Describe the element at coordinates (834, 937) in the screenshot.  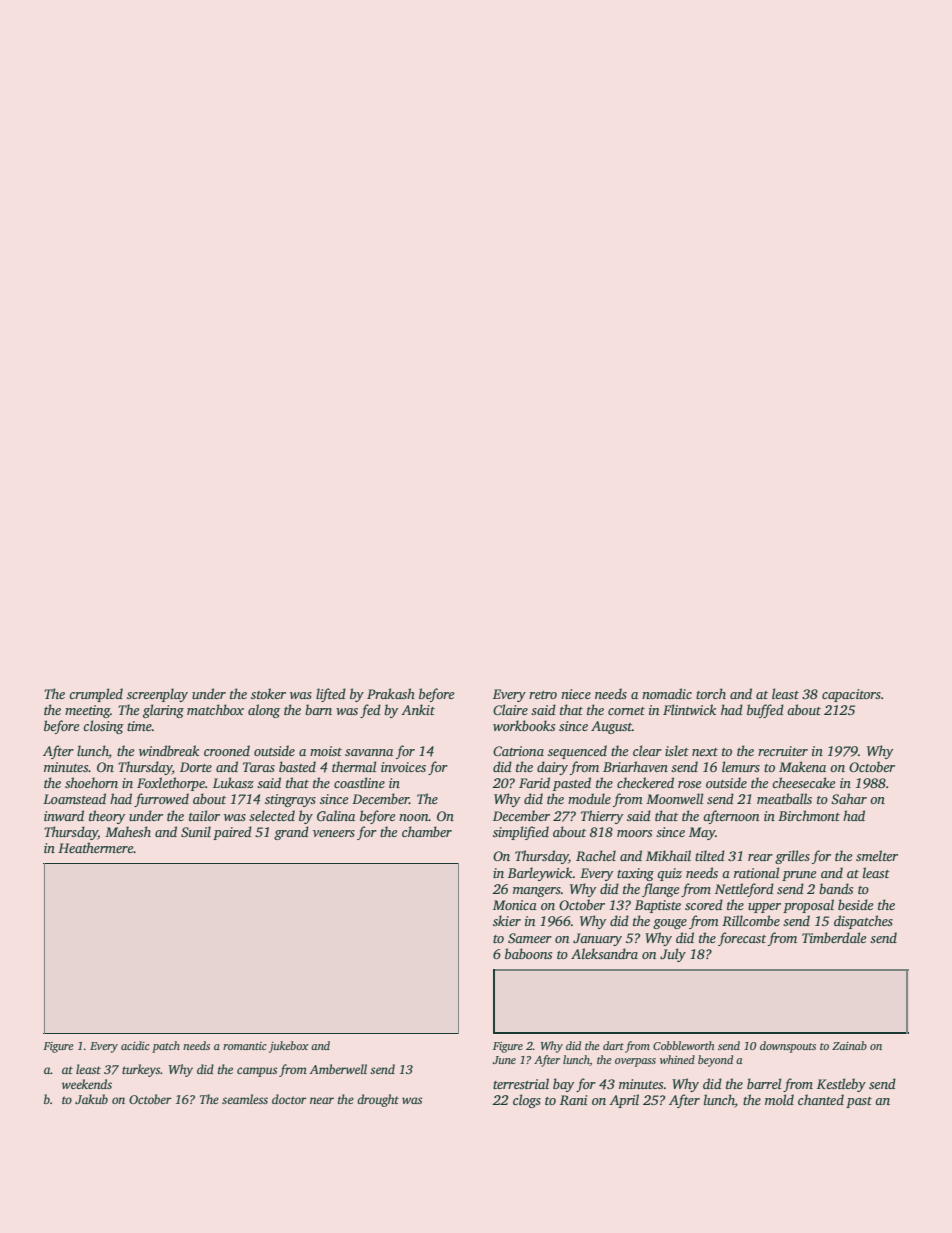
I see `Timberdale` at that location.
